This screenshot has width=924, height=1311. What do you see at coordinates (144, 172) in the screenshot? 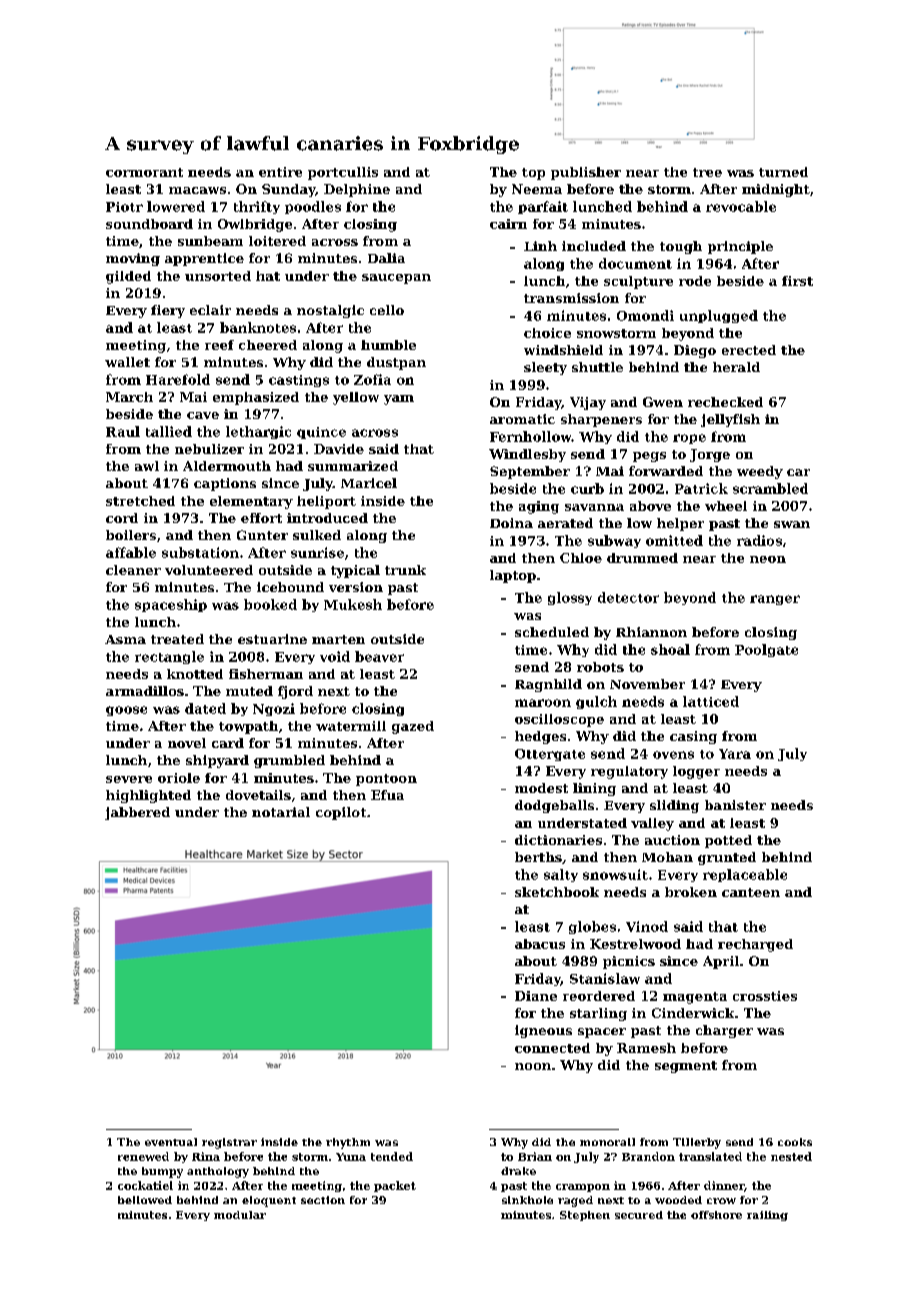
I see `cormorant` at bounding box center [144, 172].
